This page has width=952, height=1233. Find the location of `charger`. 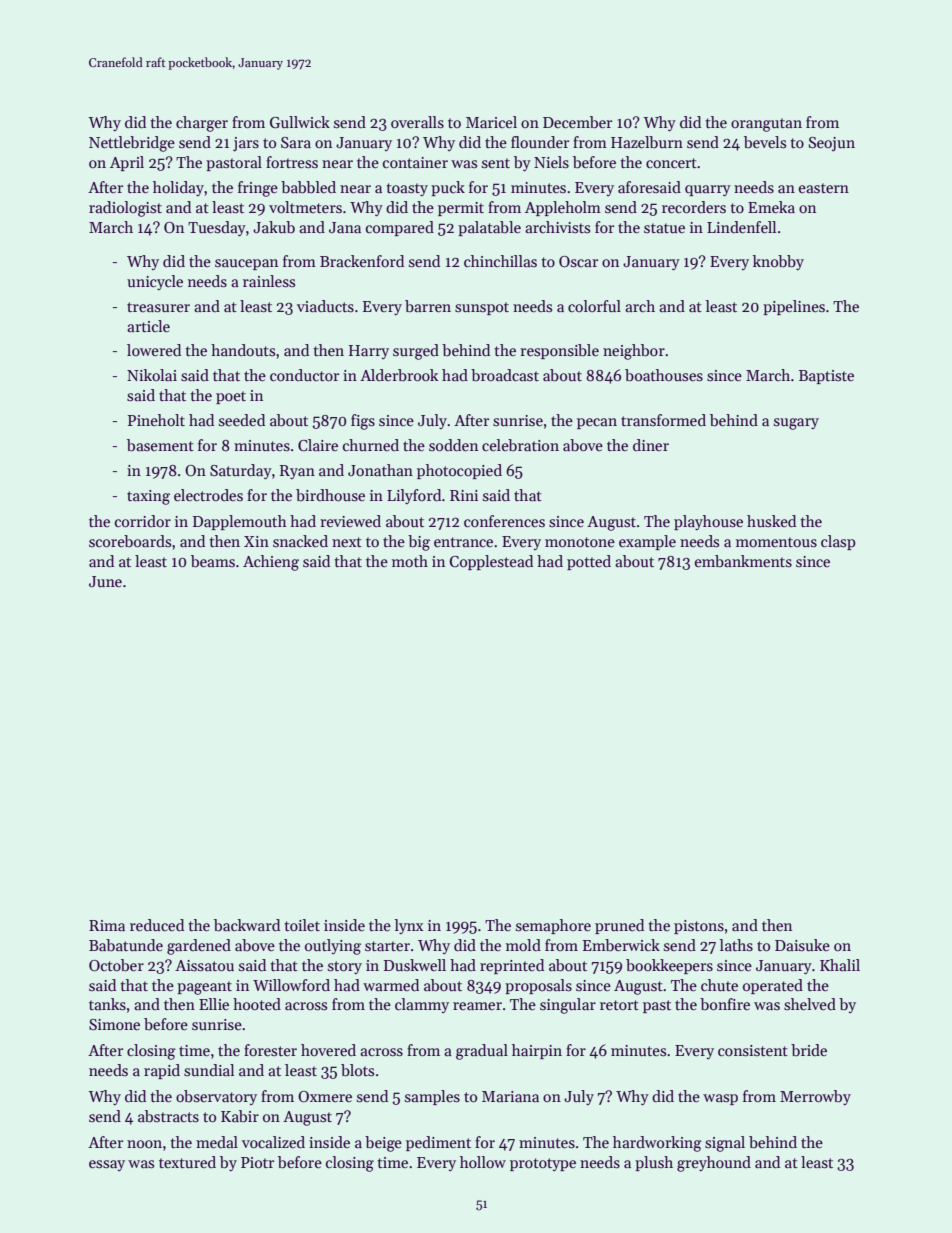

charger is located at coordinates (202, 124).
